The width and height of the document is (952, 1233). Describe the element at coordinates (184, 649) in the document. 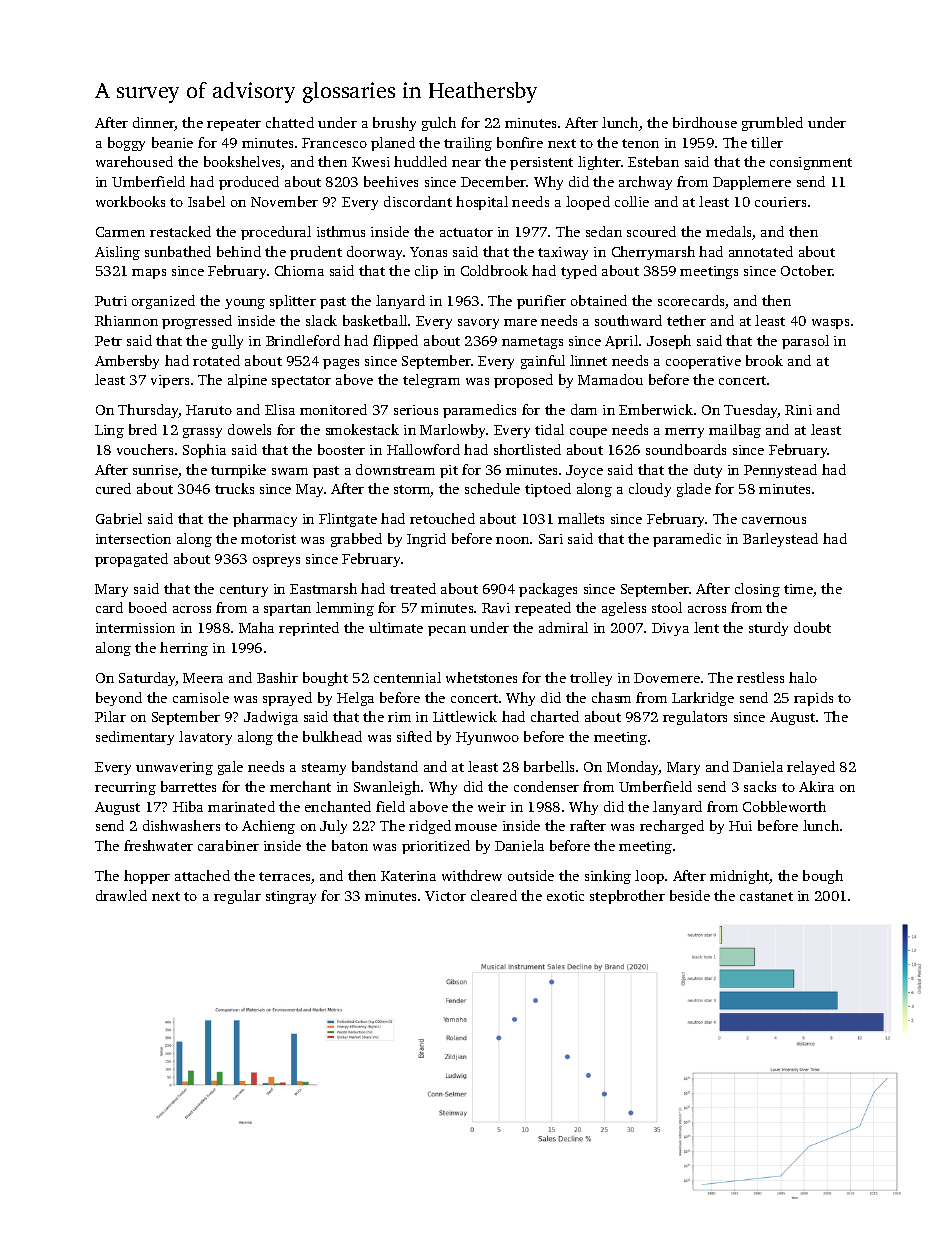

I see `herring` at that location.
